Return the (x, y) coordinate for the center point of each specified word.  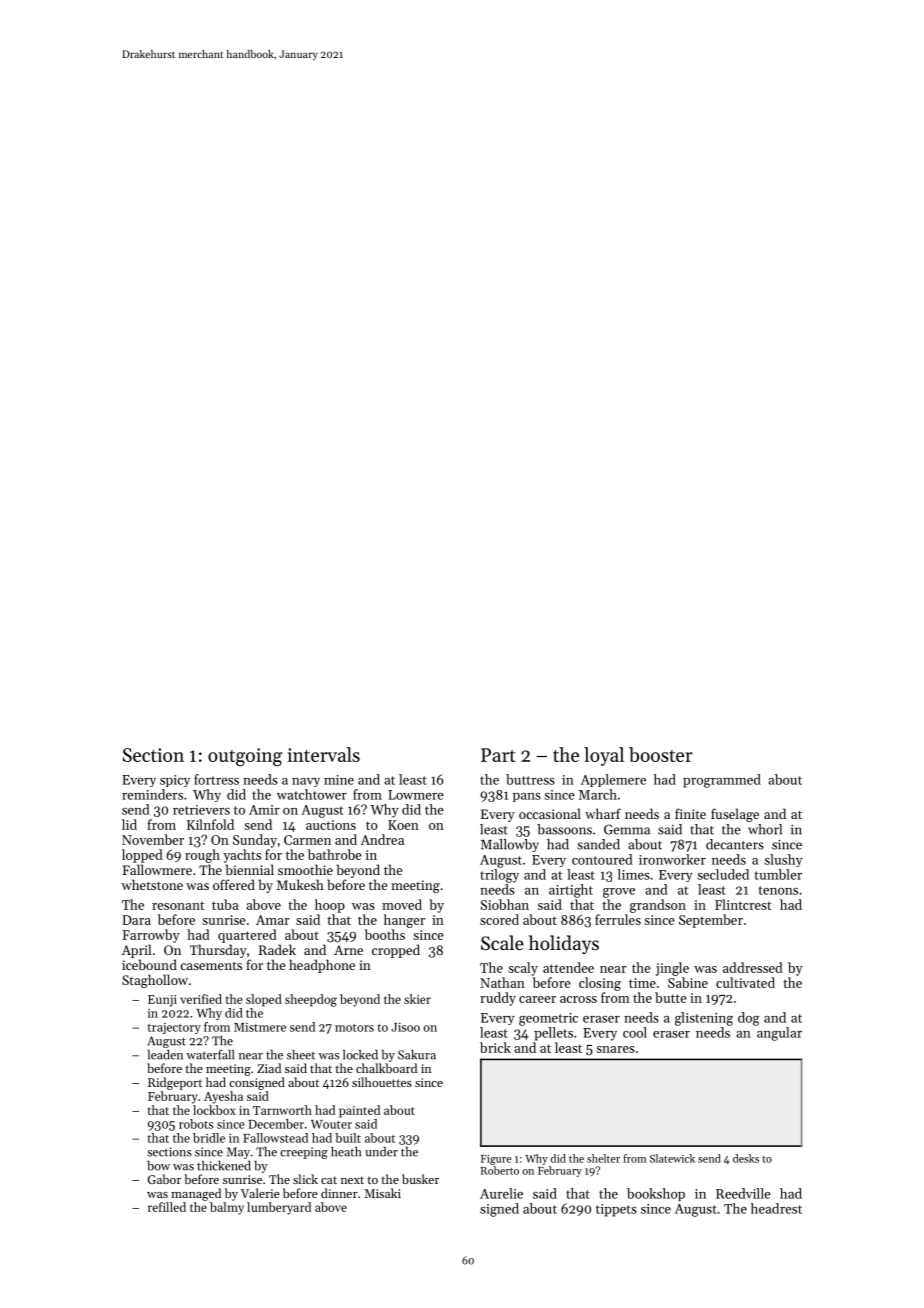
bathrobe (335, 854)
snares (615, 1049)
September (711, 921)
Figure (496, 1160)
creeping (304, 1153)
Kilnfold (210, 824)
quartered (247, 936)
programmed (722, 781)
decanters (735, 844)
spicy (175, 781)
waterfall (210, 1054)
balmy (227, 1208)
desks (746, 1158)
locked (360, 1055)
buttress (530, 779)
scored (499, 919)
